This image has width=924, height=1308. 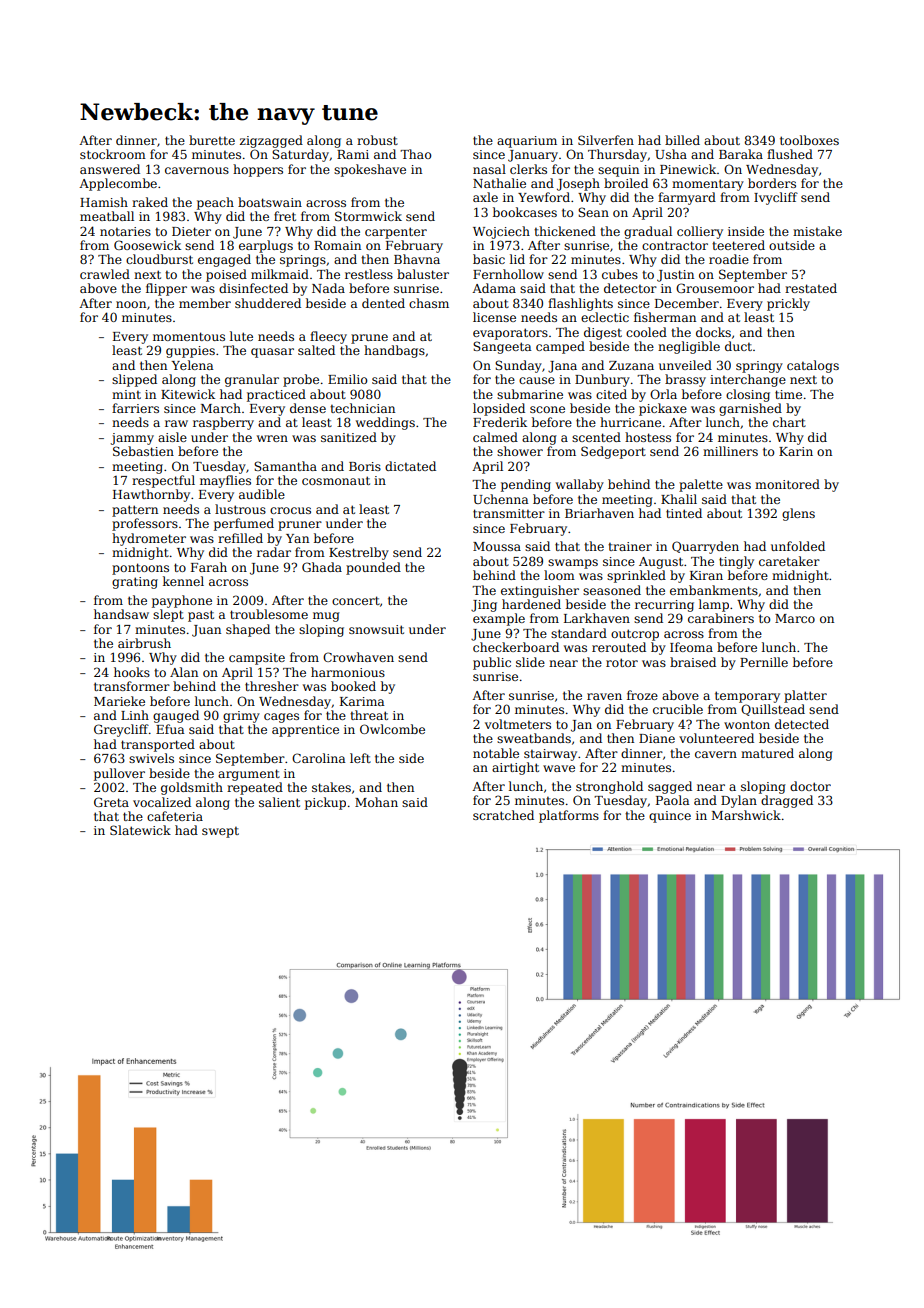 What do you see at coordinates (773, 710) in the image?
I see `Quillstead` at bounding box center [773, 710].
